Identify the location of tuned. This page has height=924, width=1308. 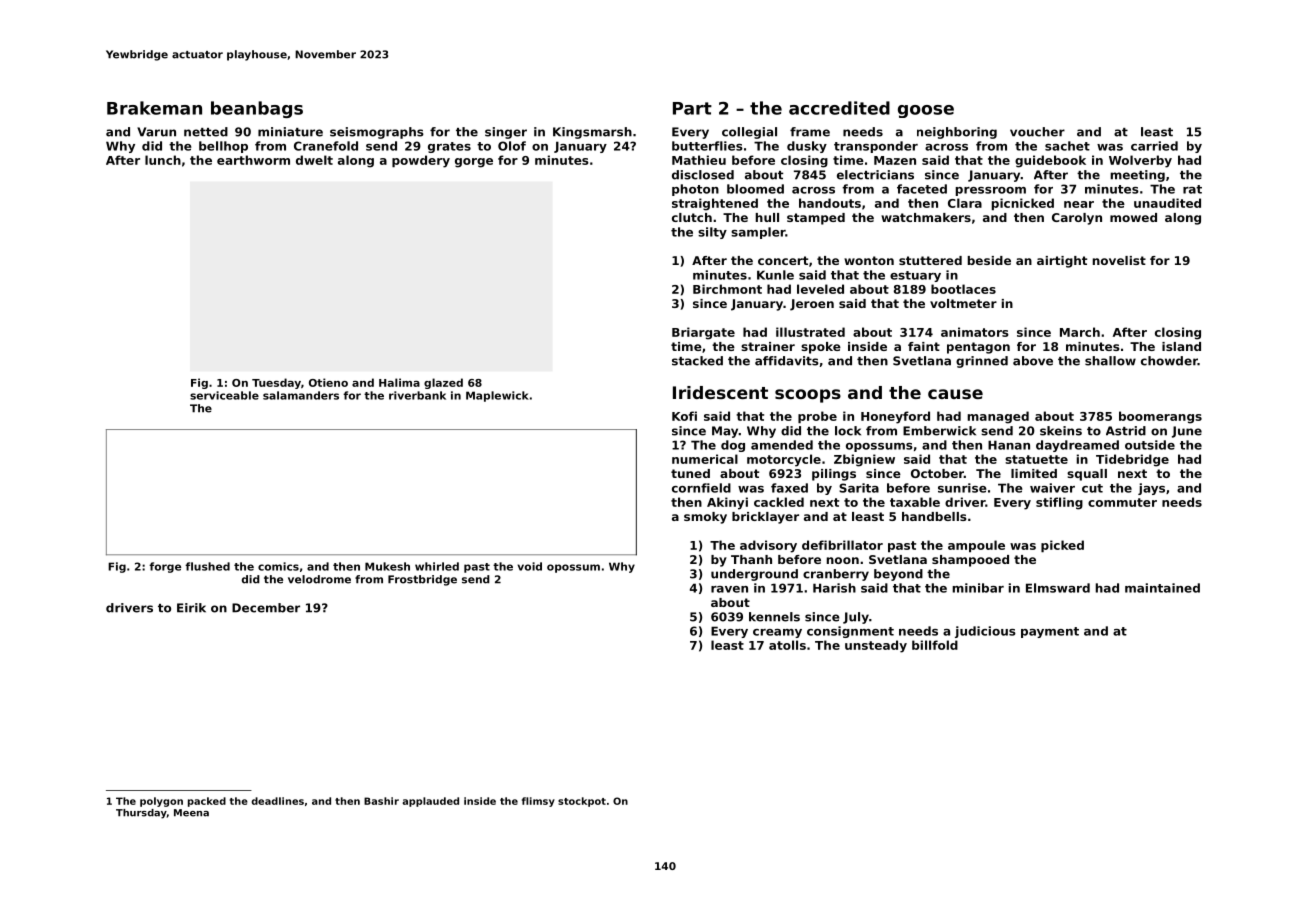
(690, 473).
